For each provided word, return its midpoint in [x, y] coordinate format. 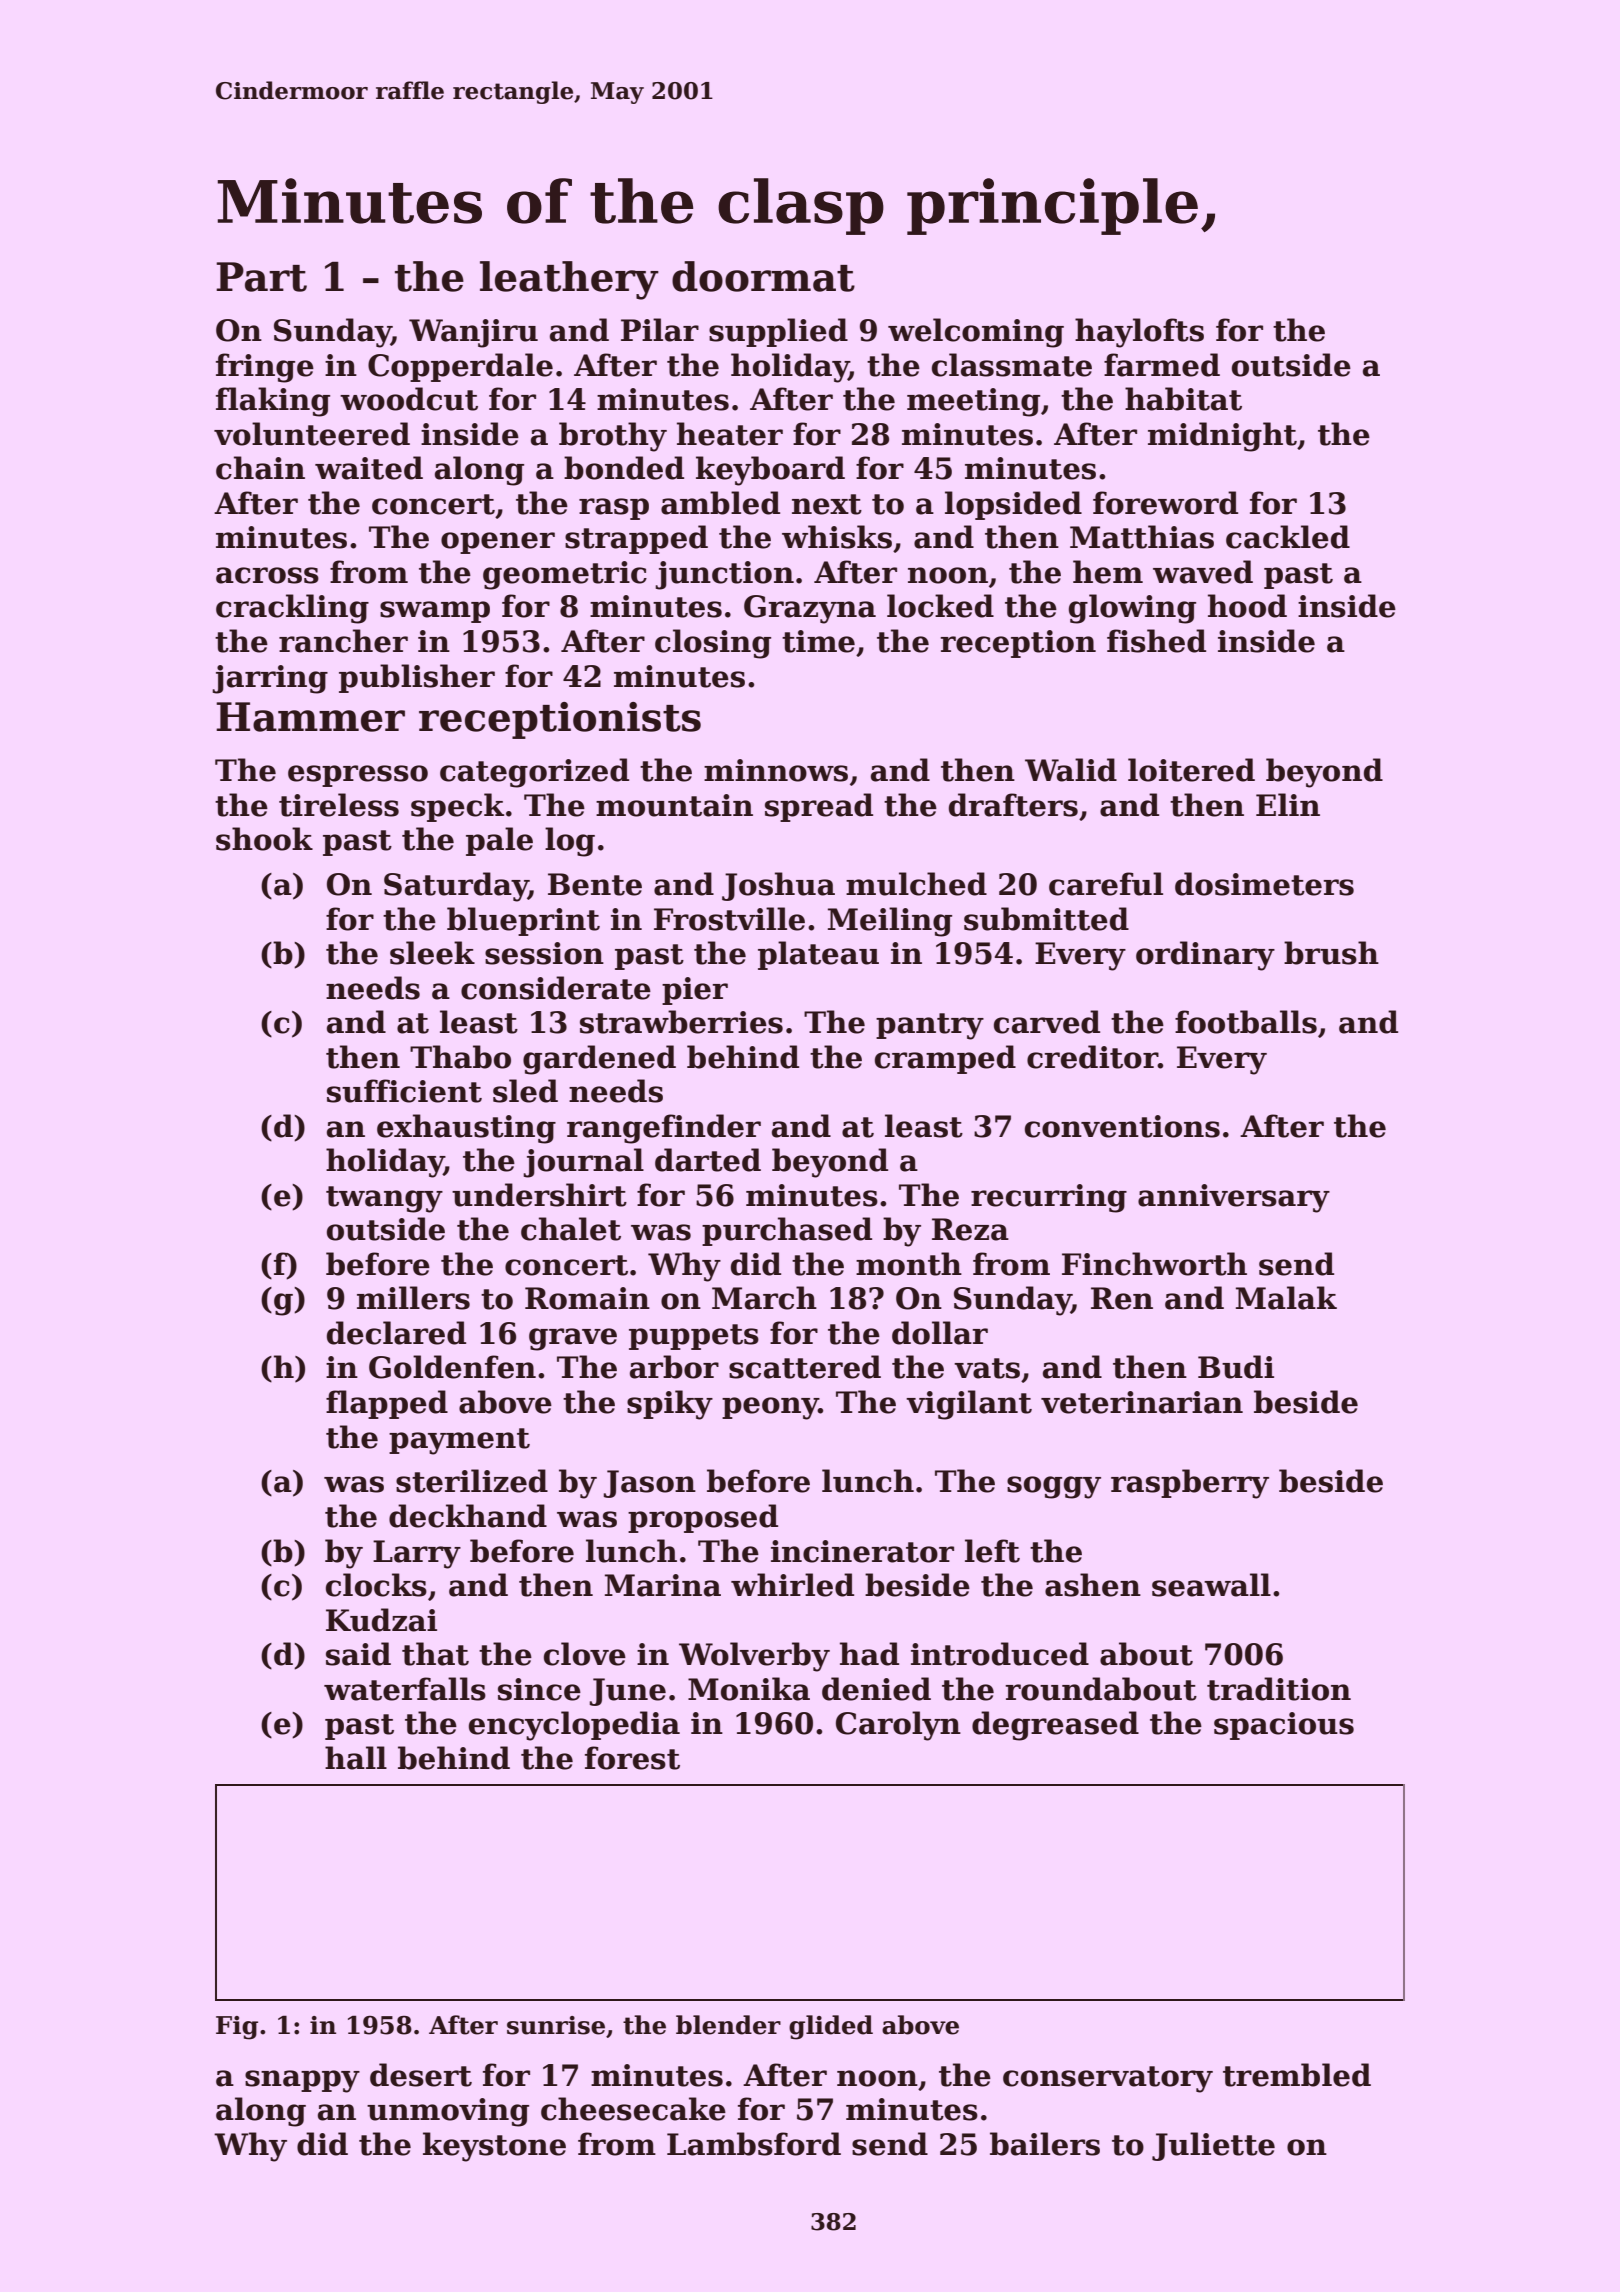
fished [1156, 641]
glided [831, 2027]
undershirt [539, 1195]
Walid [1071, 770]
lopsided [1013, 505]
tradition [1279, 1689]
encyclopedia [574, 1726]
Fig [237, 2028]
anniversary [1234, 1198]
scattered [805, 1367]
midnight [1222, 437]
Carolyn [898, 1726]
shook [264, 839]
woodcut [409, 399]
